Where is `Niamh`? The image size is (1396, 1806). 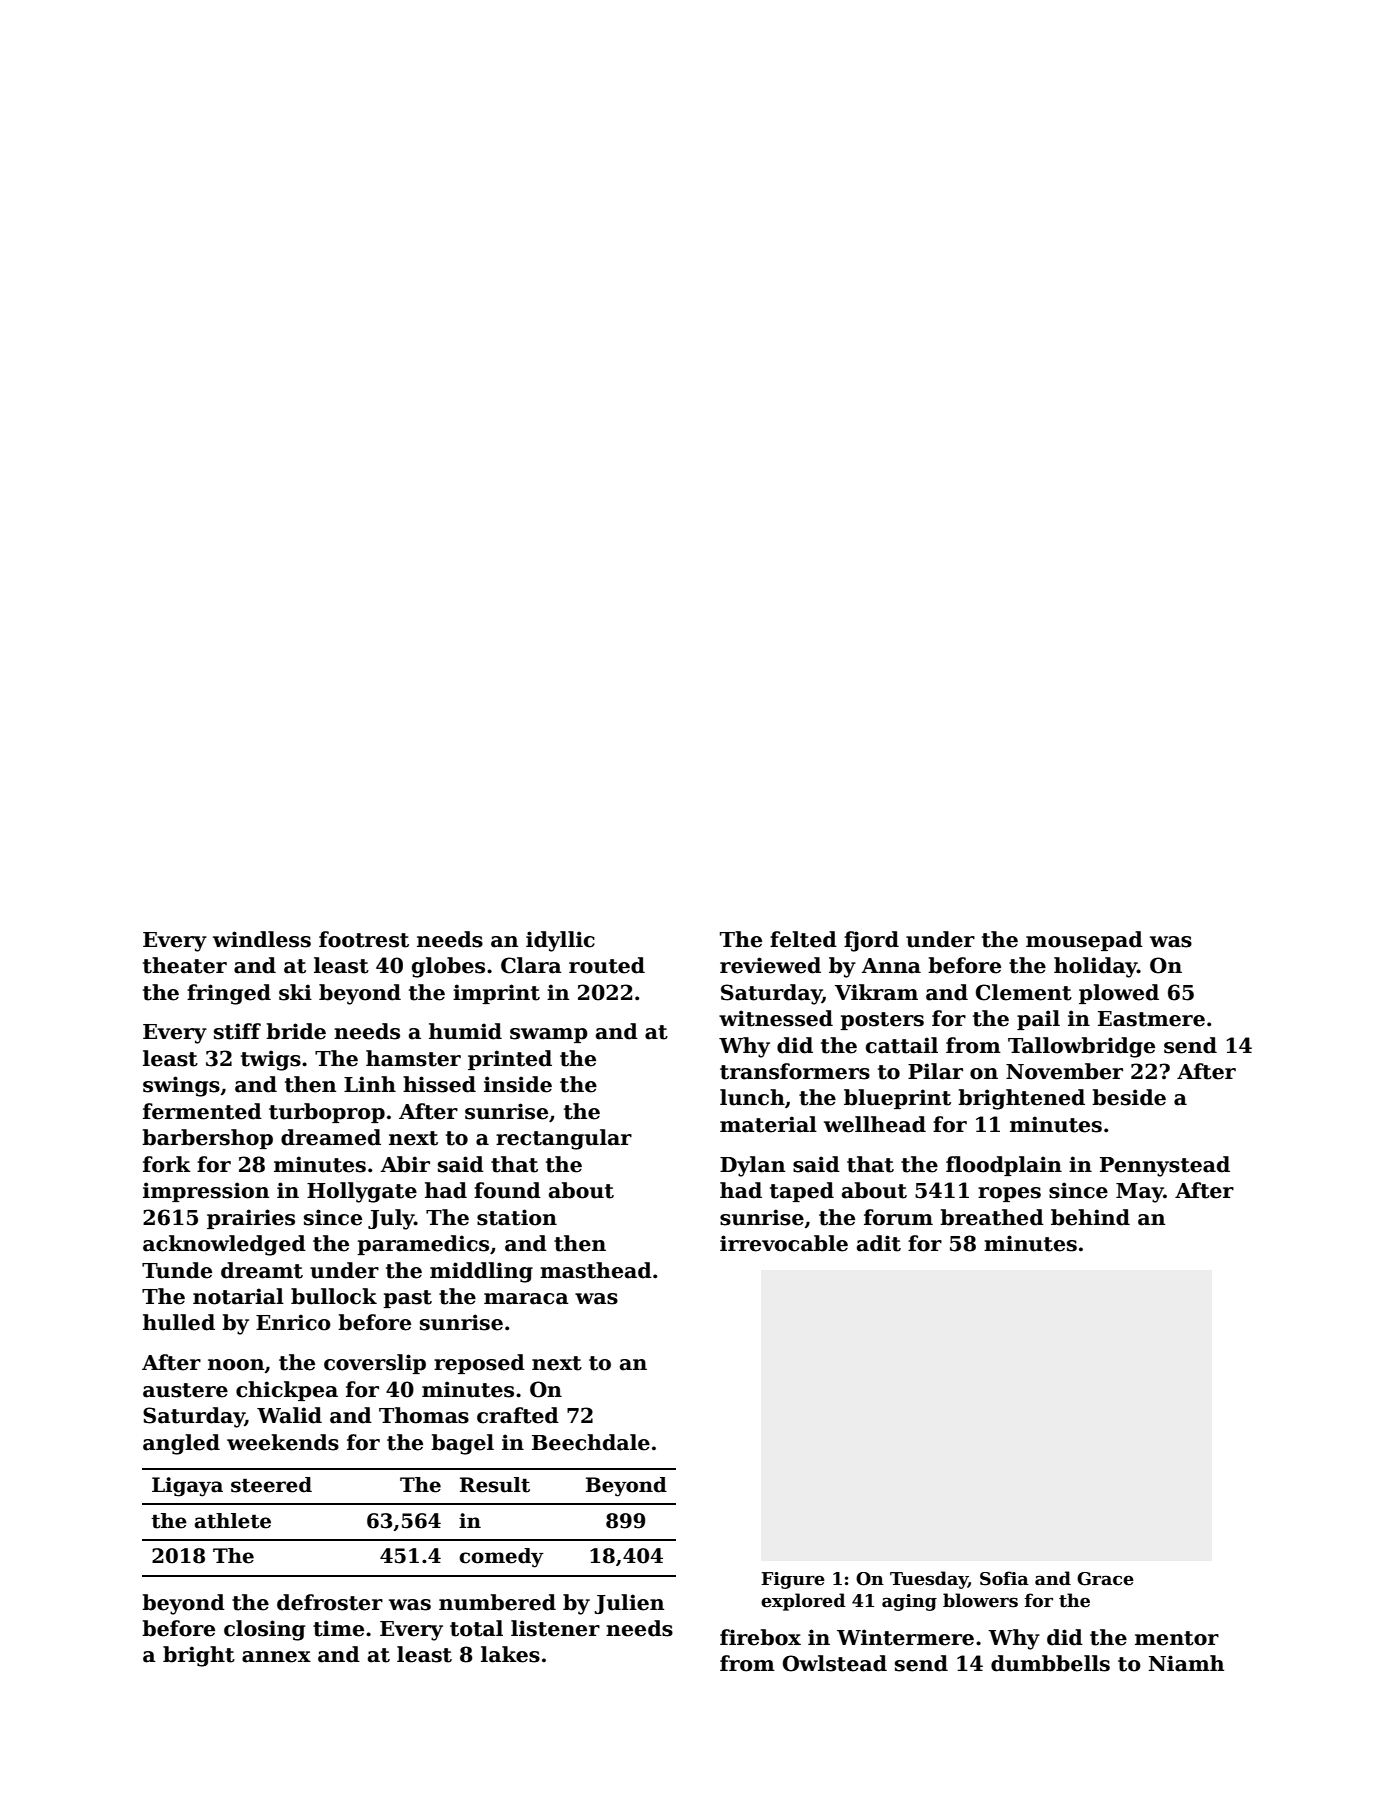
Niamh is located at coordinates (1186, 1663).
